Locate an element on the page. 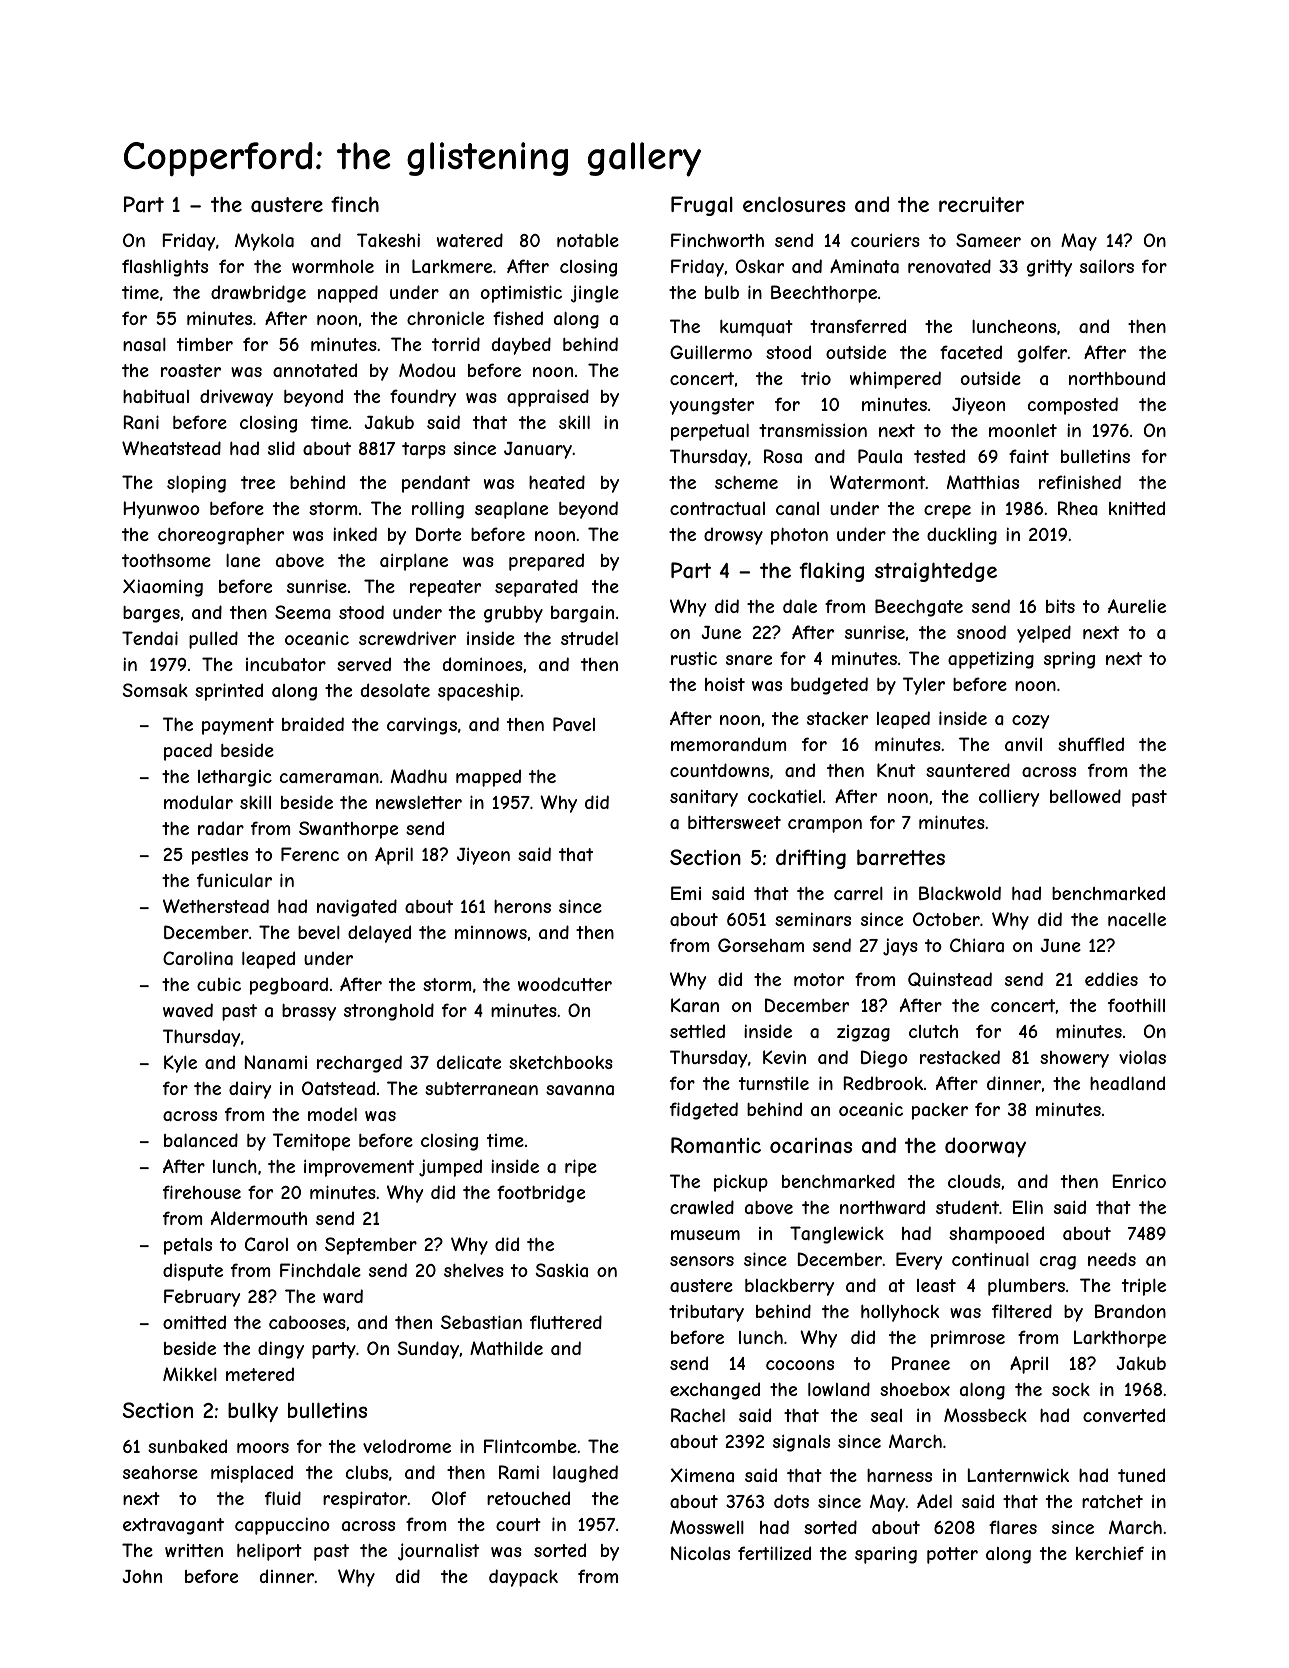 The height and width of the page is (1668, 1289). faceted is located at coordinates (971, 352).
